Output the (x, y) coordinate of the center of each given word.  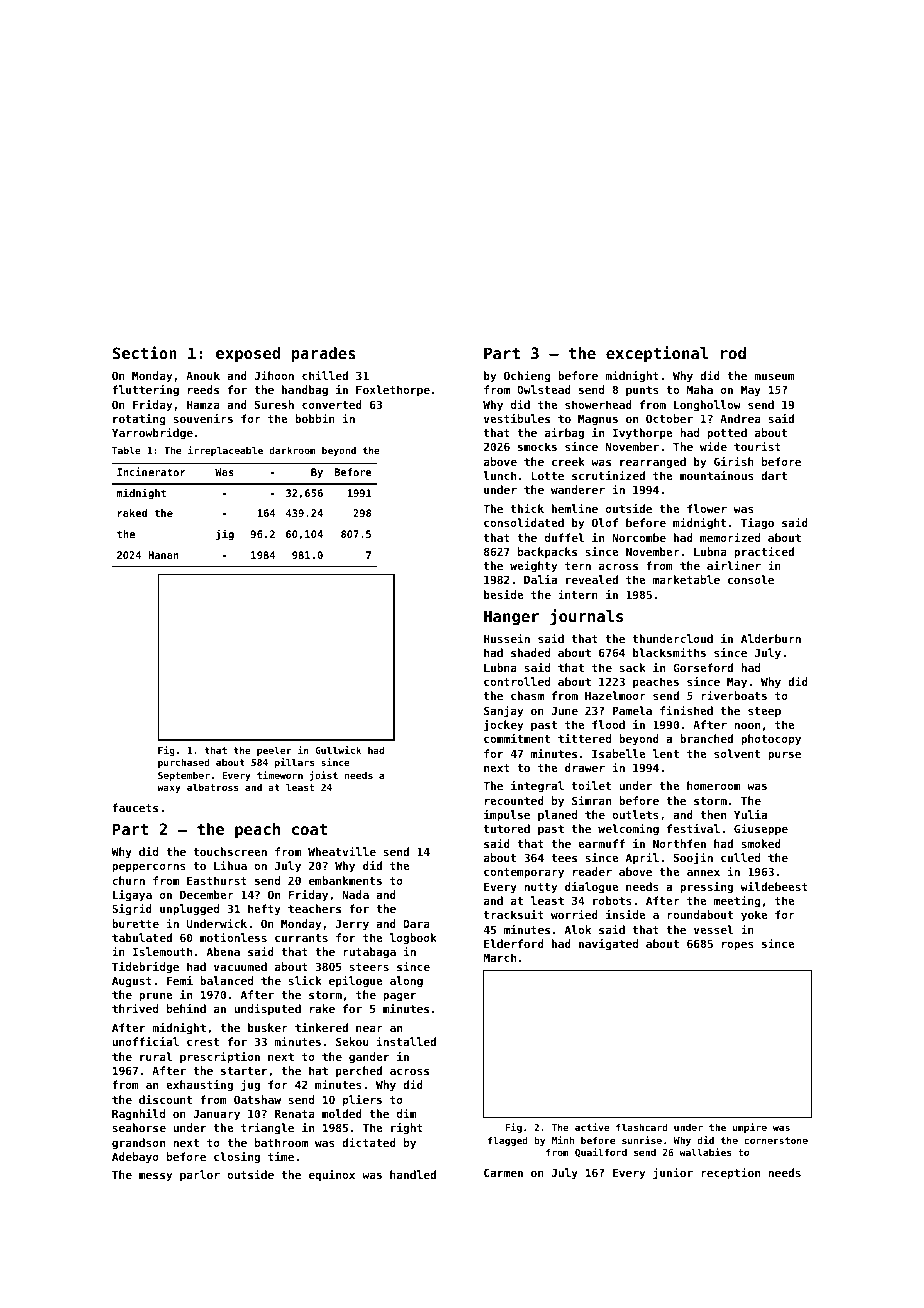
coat (309, 829)
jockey (503, 726)
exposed (248, 355)
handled (413, 1174)
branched (706, 738)
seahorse (139, 1127)
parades (324, 355)
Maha (700, 389)
